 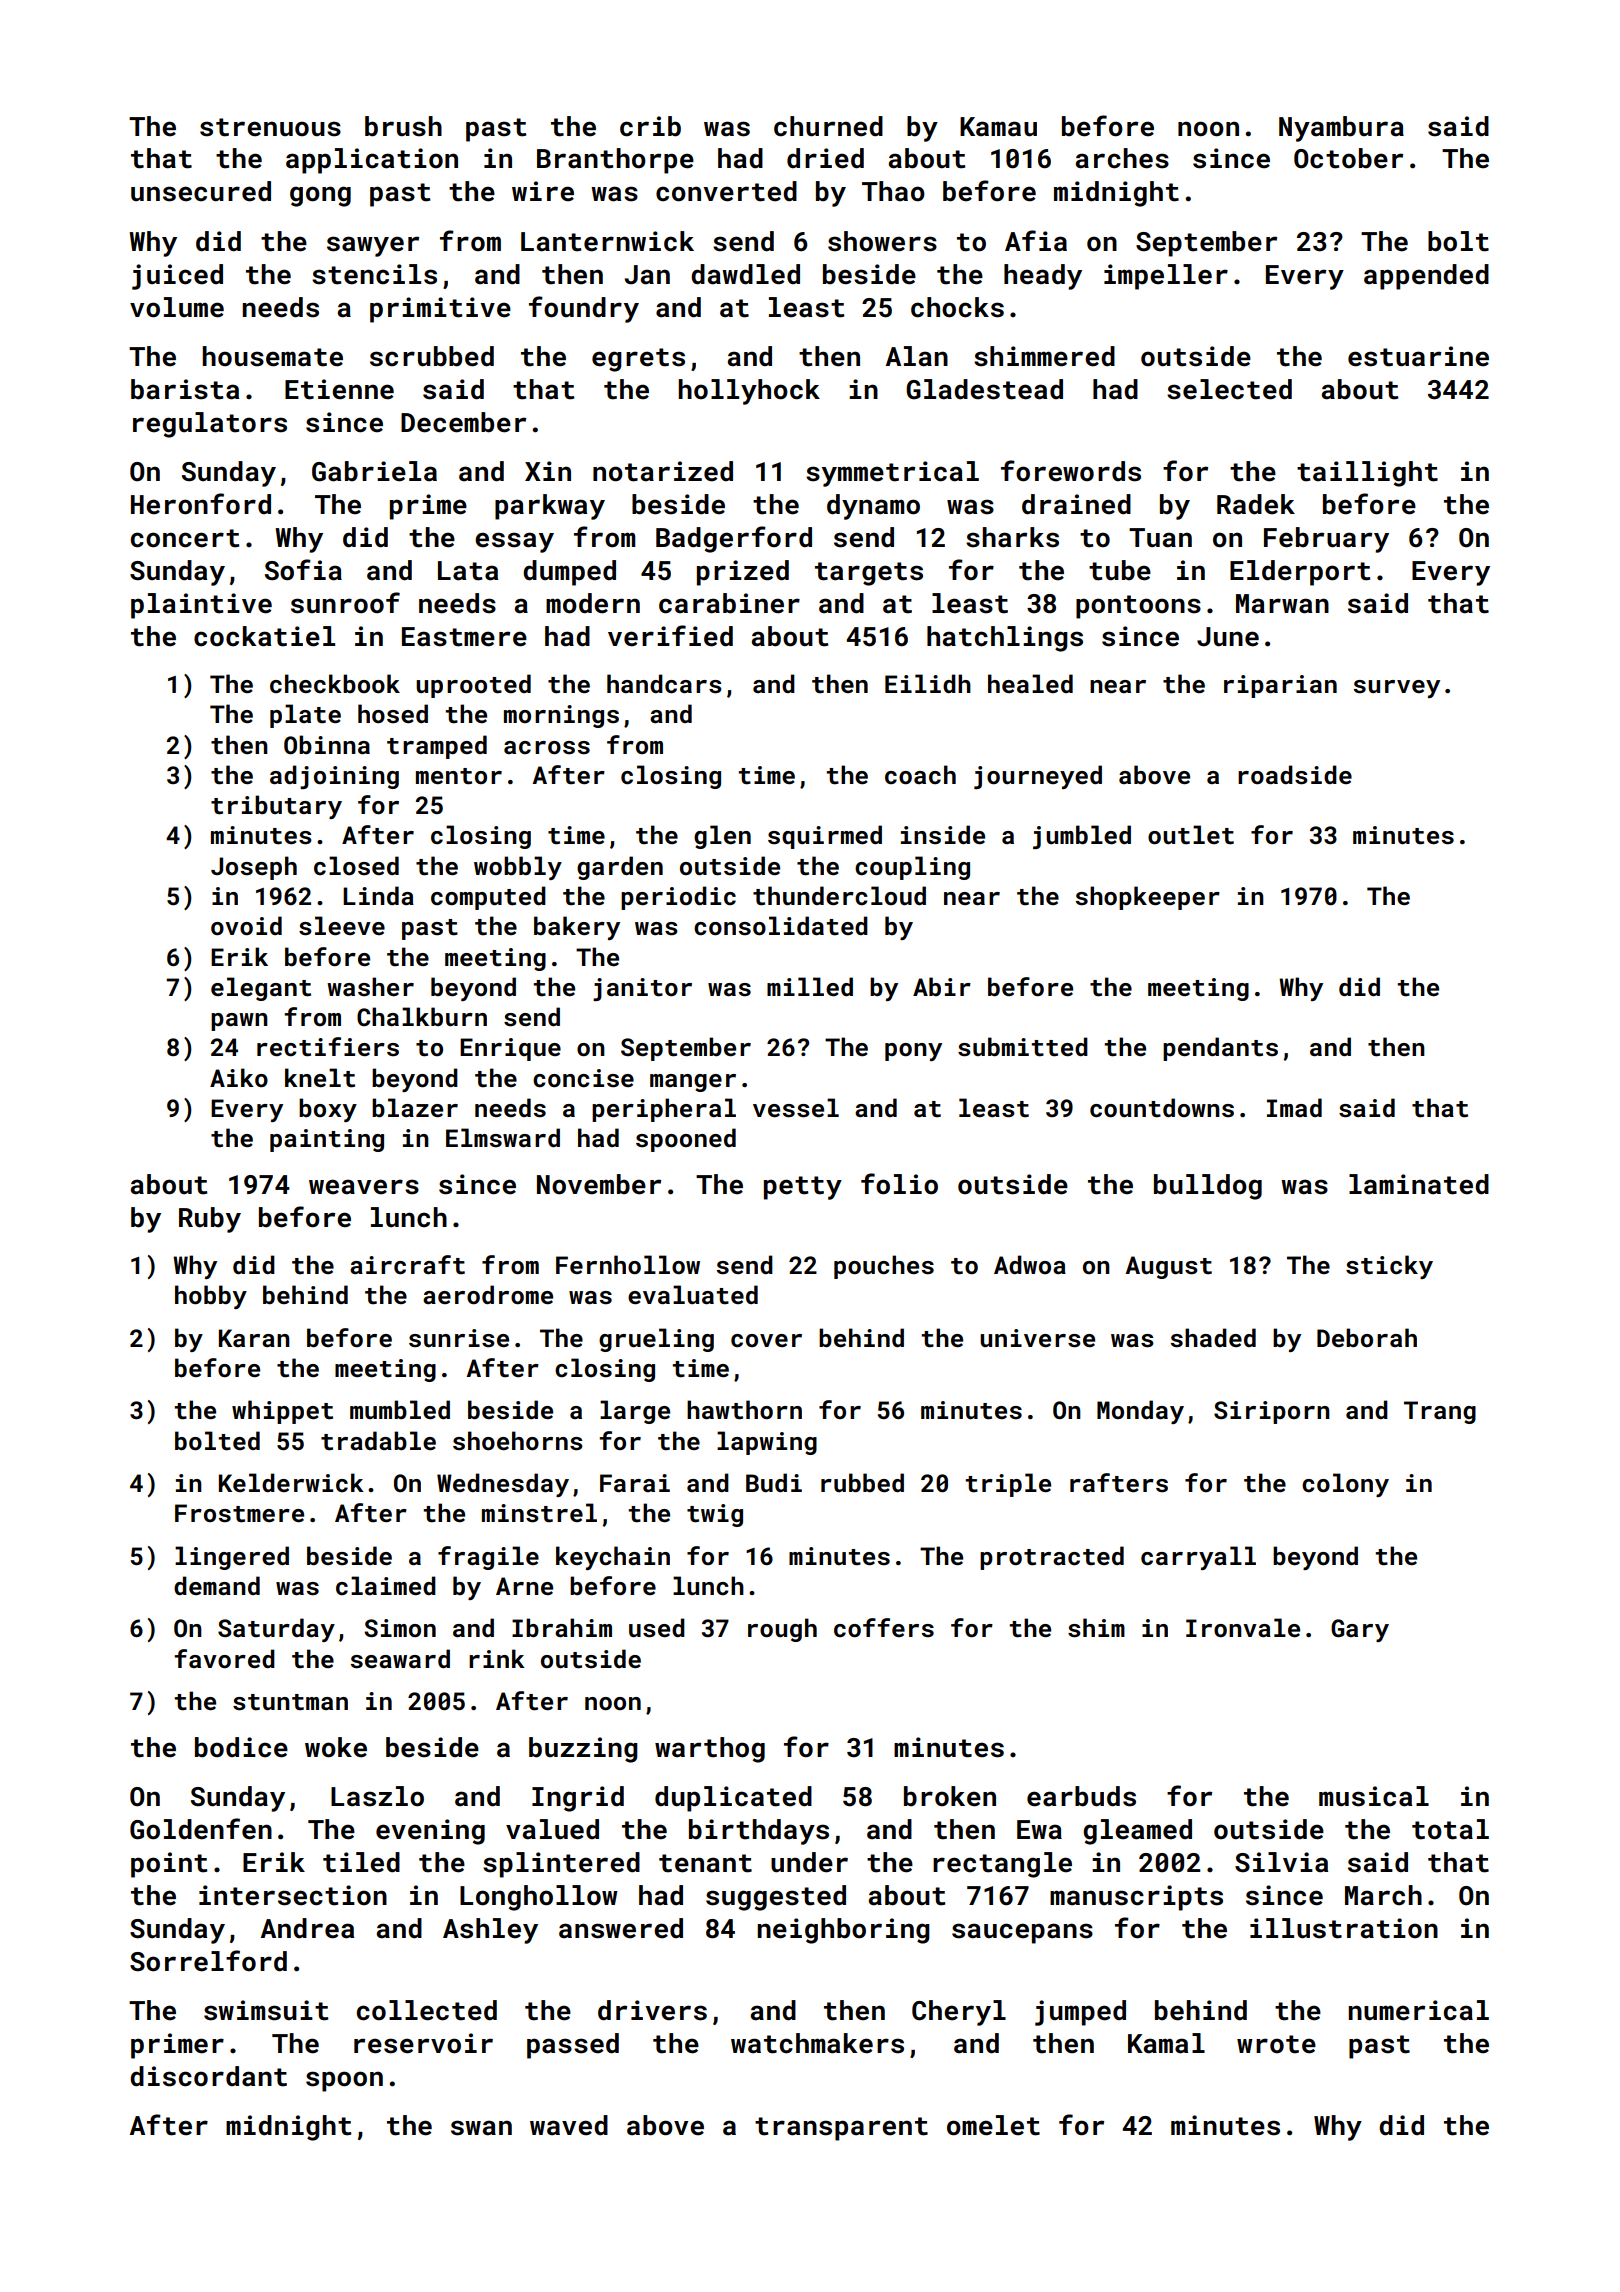 What do you see at coordinates (796, 1108) in the screenshot?
I see `vessel` at bounding box center [796, 1108].
